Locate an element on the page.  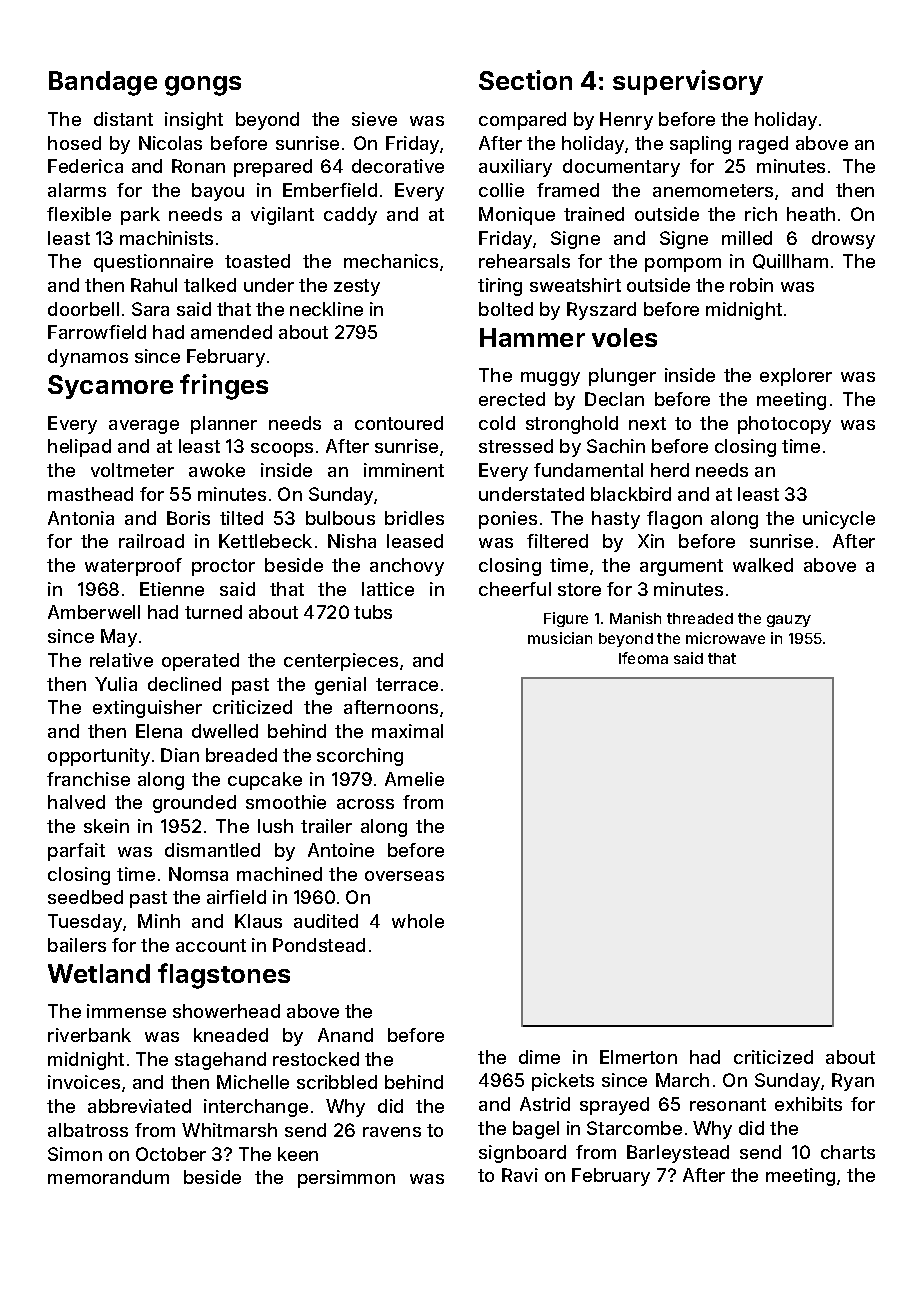
kneaded is located at coordinates (231, 1035).
